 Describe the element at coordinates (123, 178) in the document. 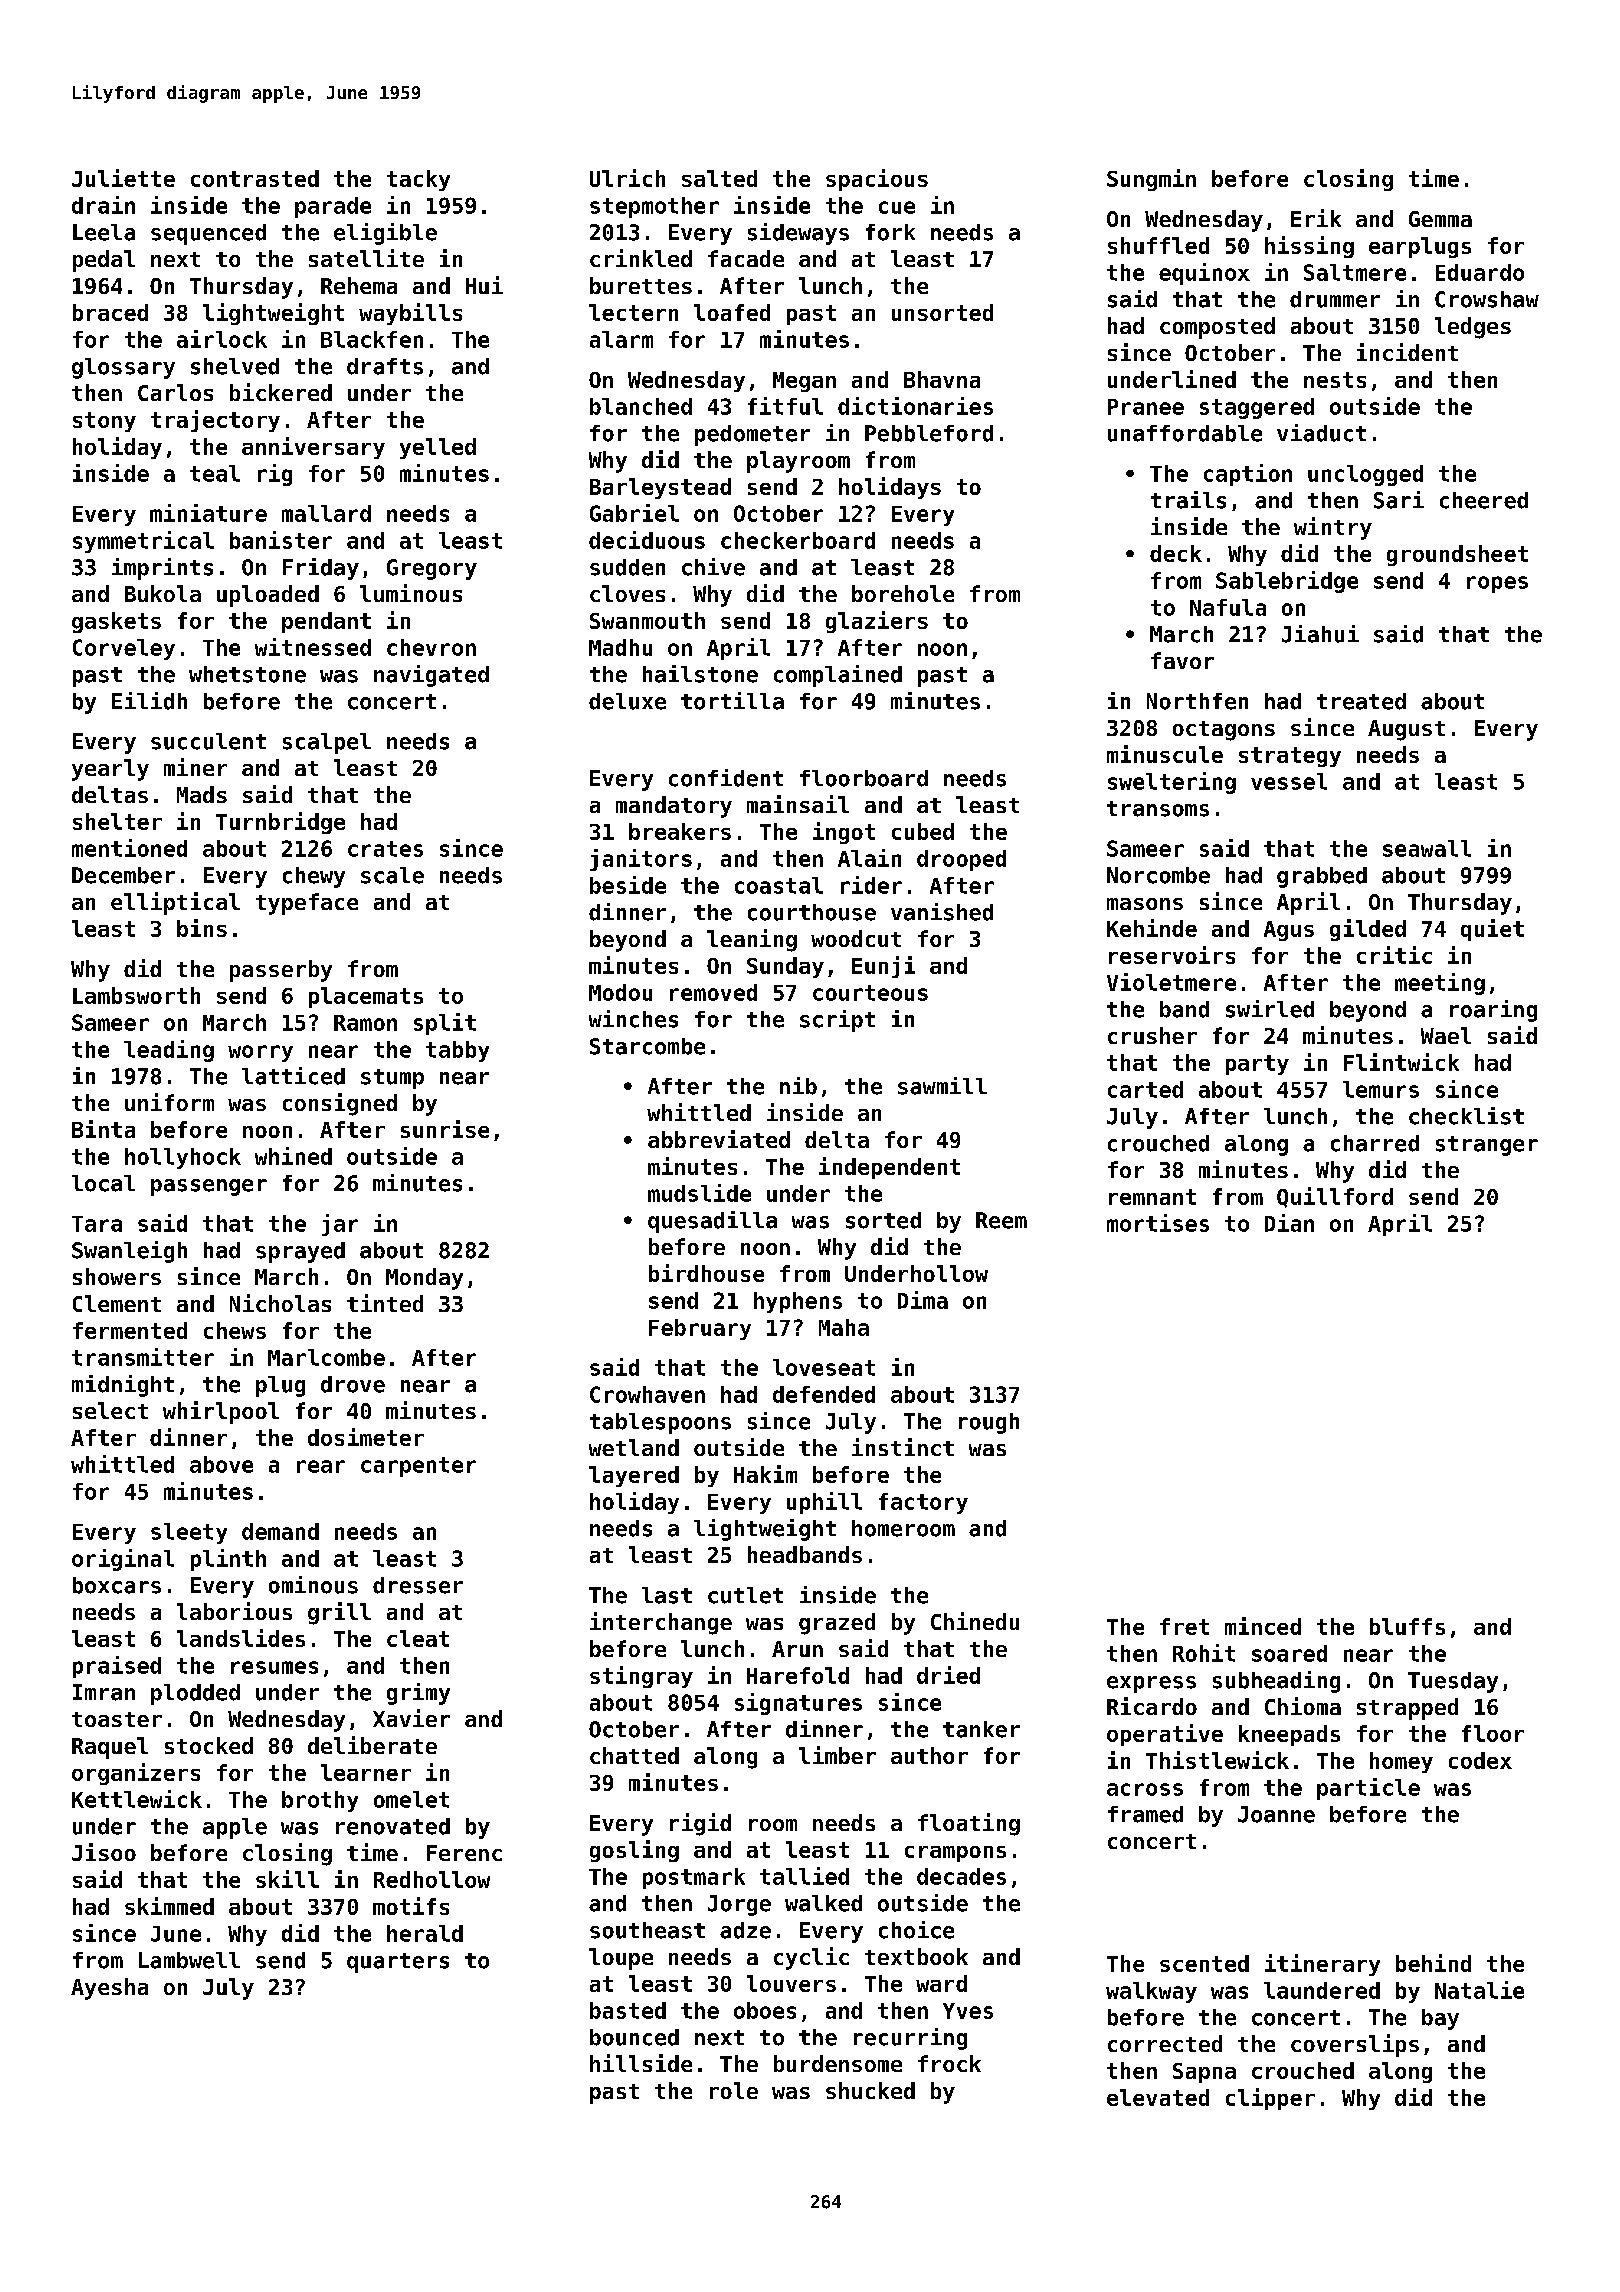

I see `Juliette` at that location.
